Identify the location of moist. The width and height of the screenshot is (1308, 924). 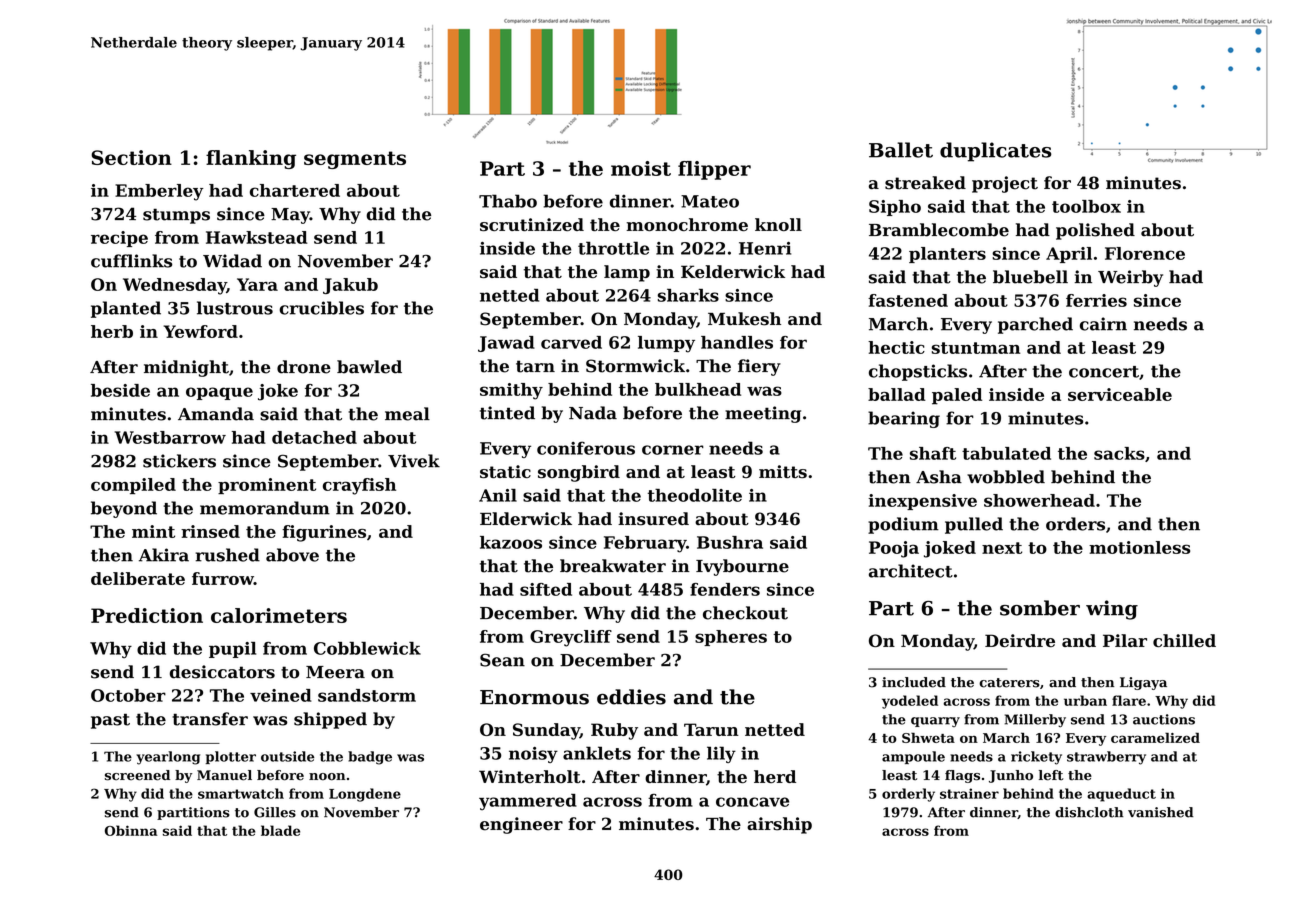
(641, 168).
